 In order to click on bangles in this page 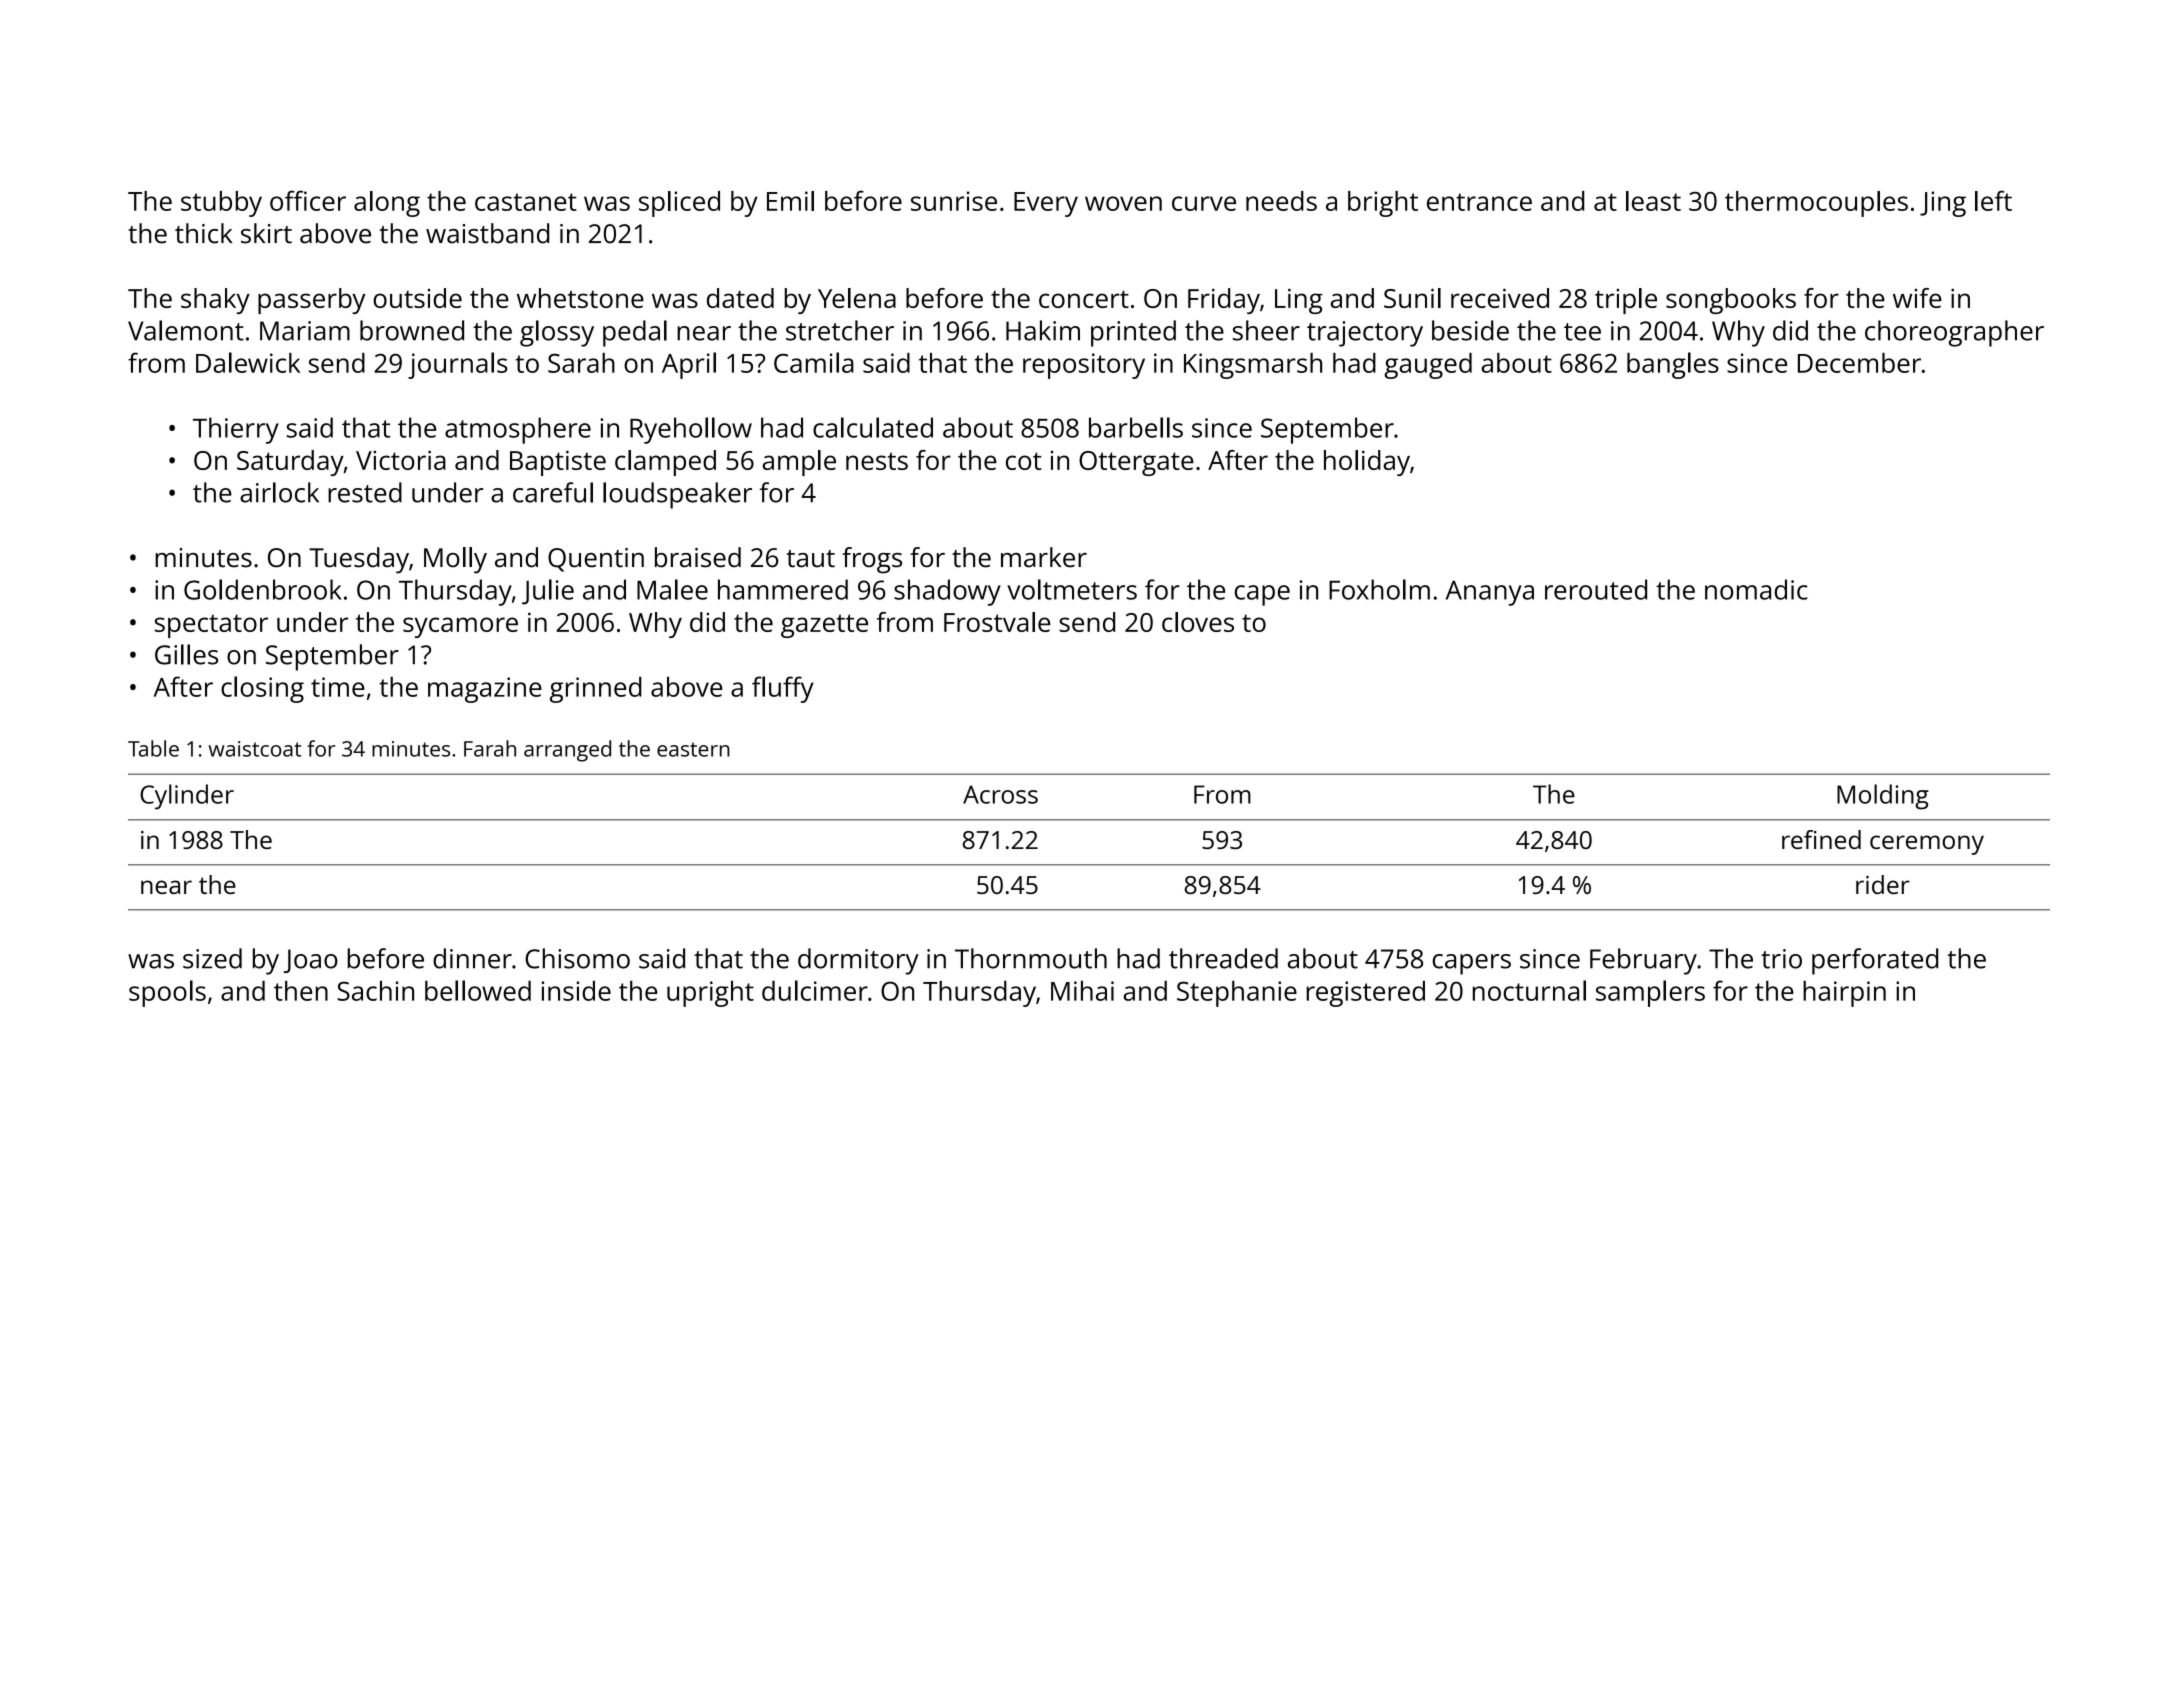, I will do `click(1673, 365)`.
